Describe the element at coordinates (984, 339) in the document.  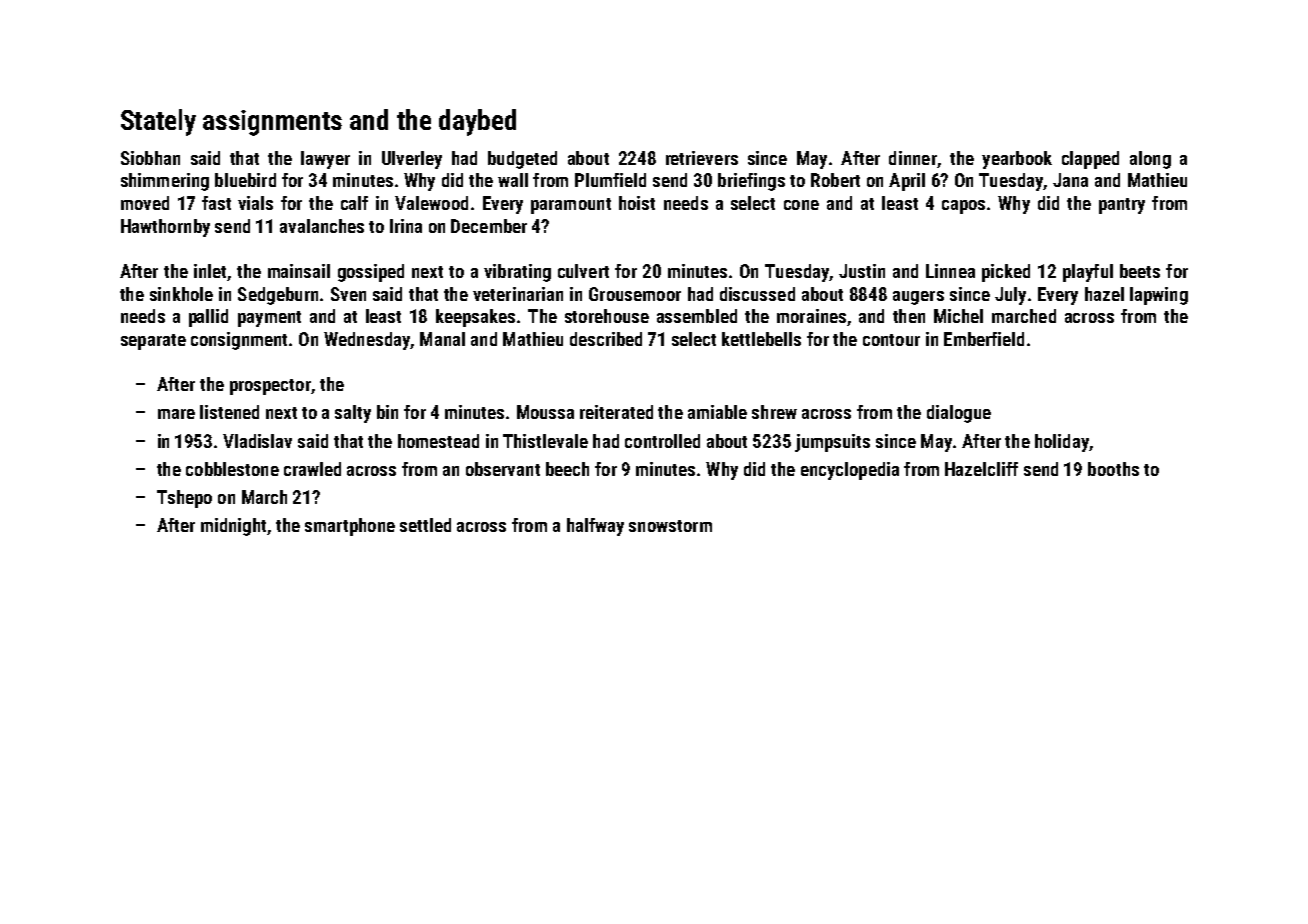
I see `Emberfield` at that location.
